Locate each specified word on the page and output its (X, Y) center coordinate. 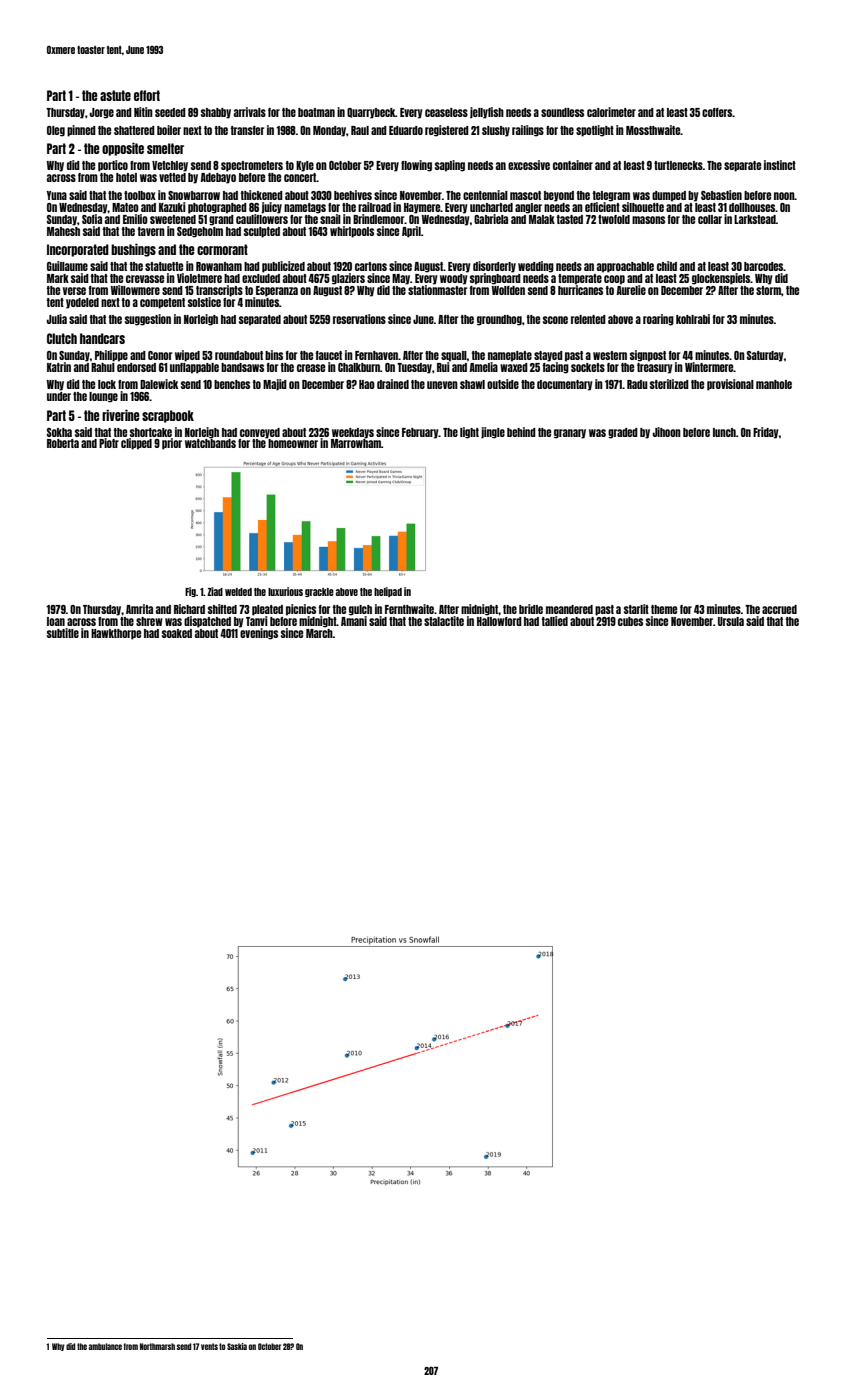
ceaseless (446, 112)
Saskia (237, 1346)
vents (209, 1346)
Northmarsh (157, 1346)
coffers (717, 112)
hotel (126, 177)
